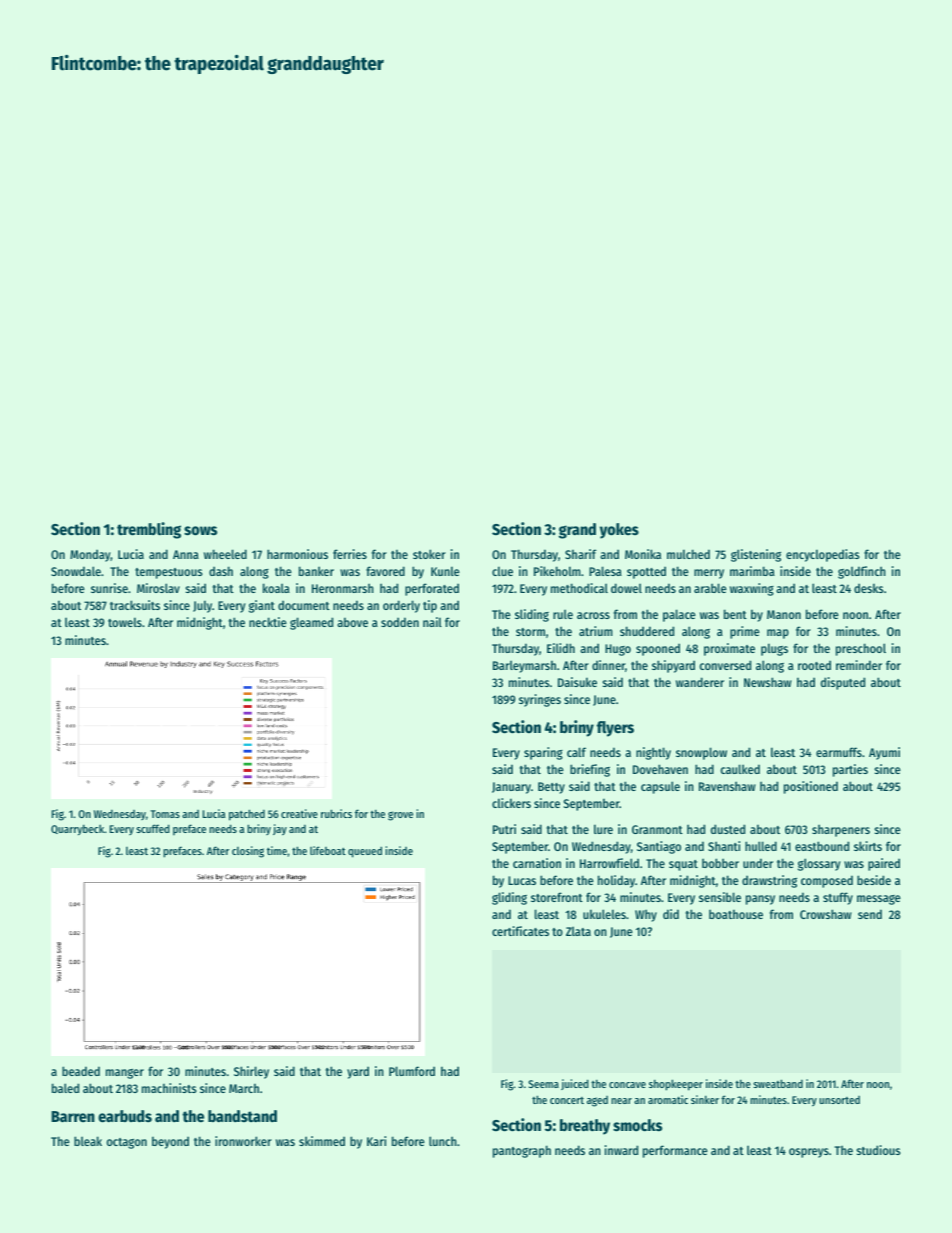 This document has height=1233, width=952. What do you see at coordinates (170, 1142) in the document?
I see `beyond` at bounding box center [170, 1142].
